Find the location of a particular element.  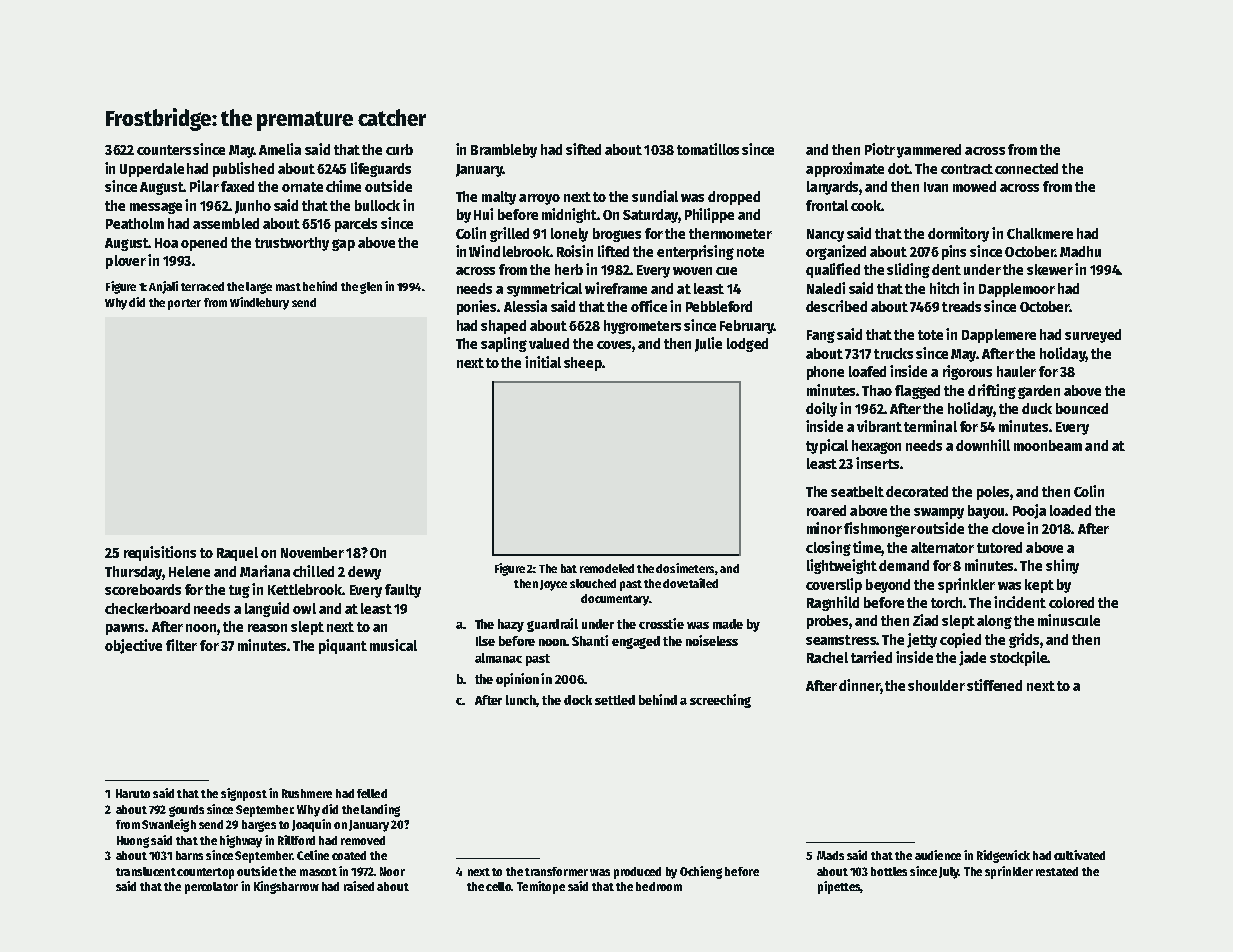

Dapplemere is located at coordinates (999, 336).
